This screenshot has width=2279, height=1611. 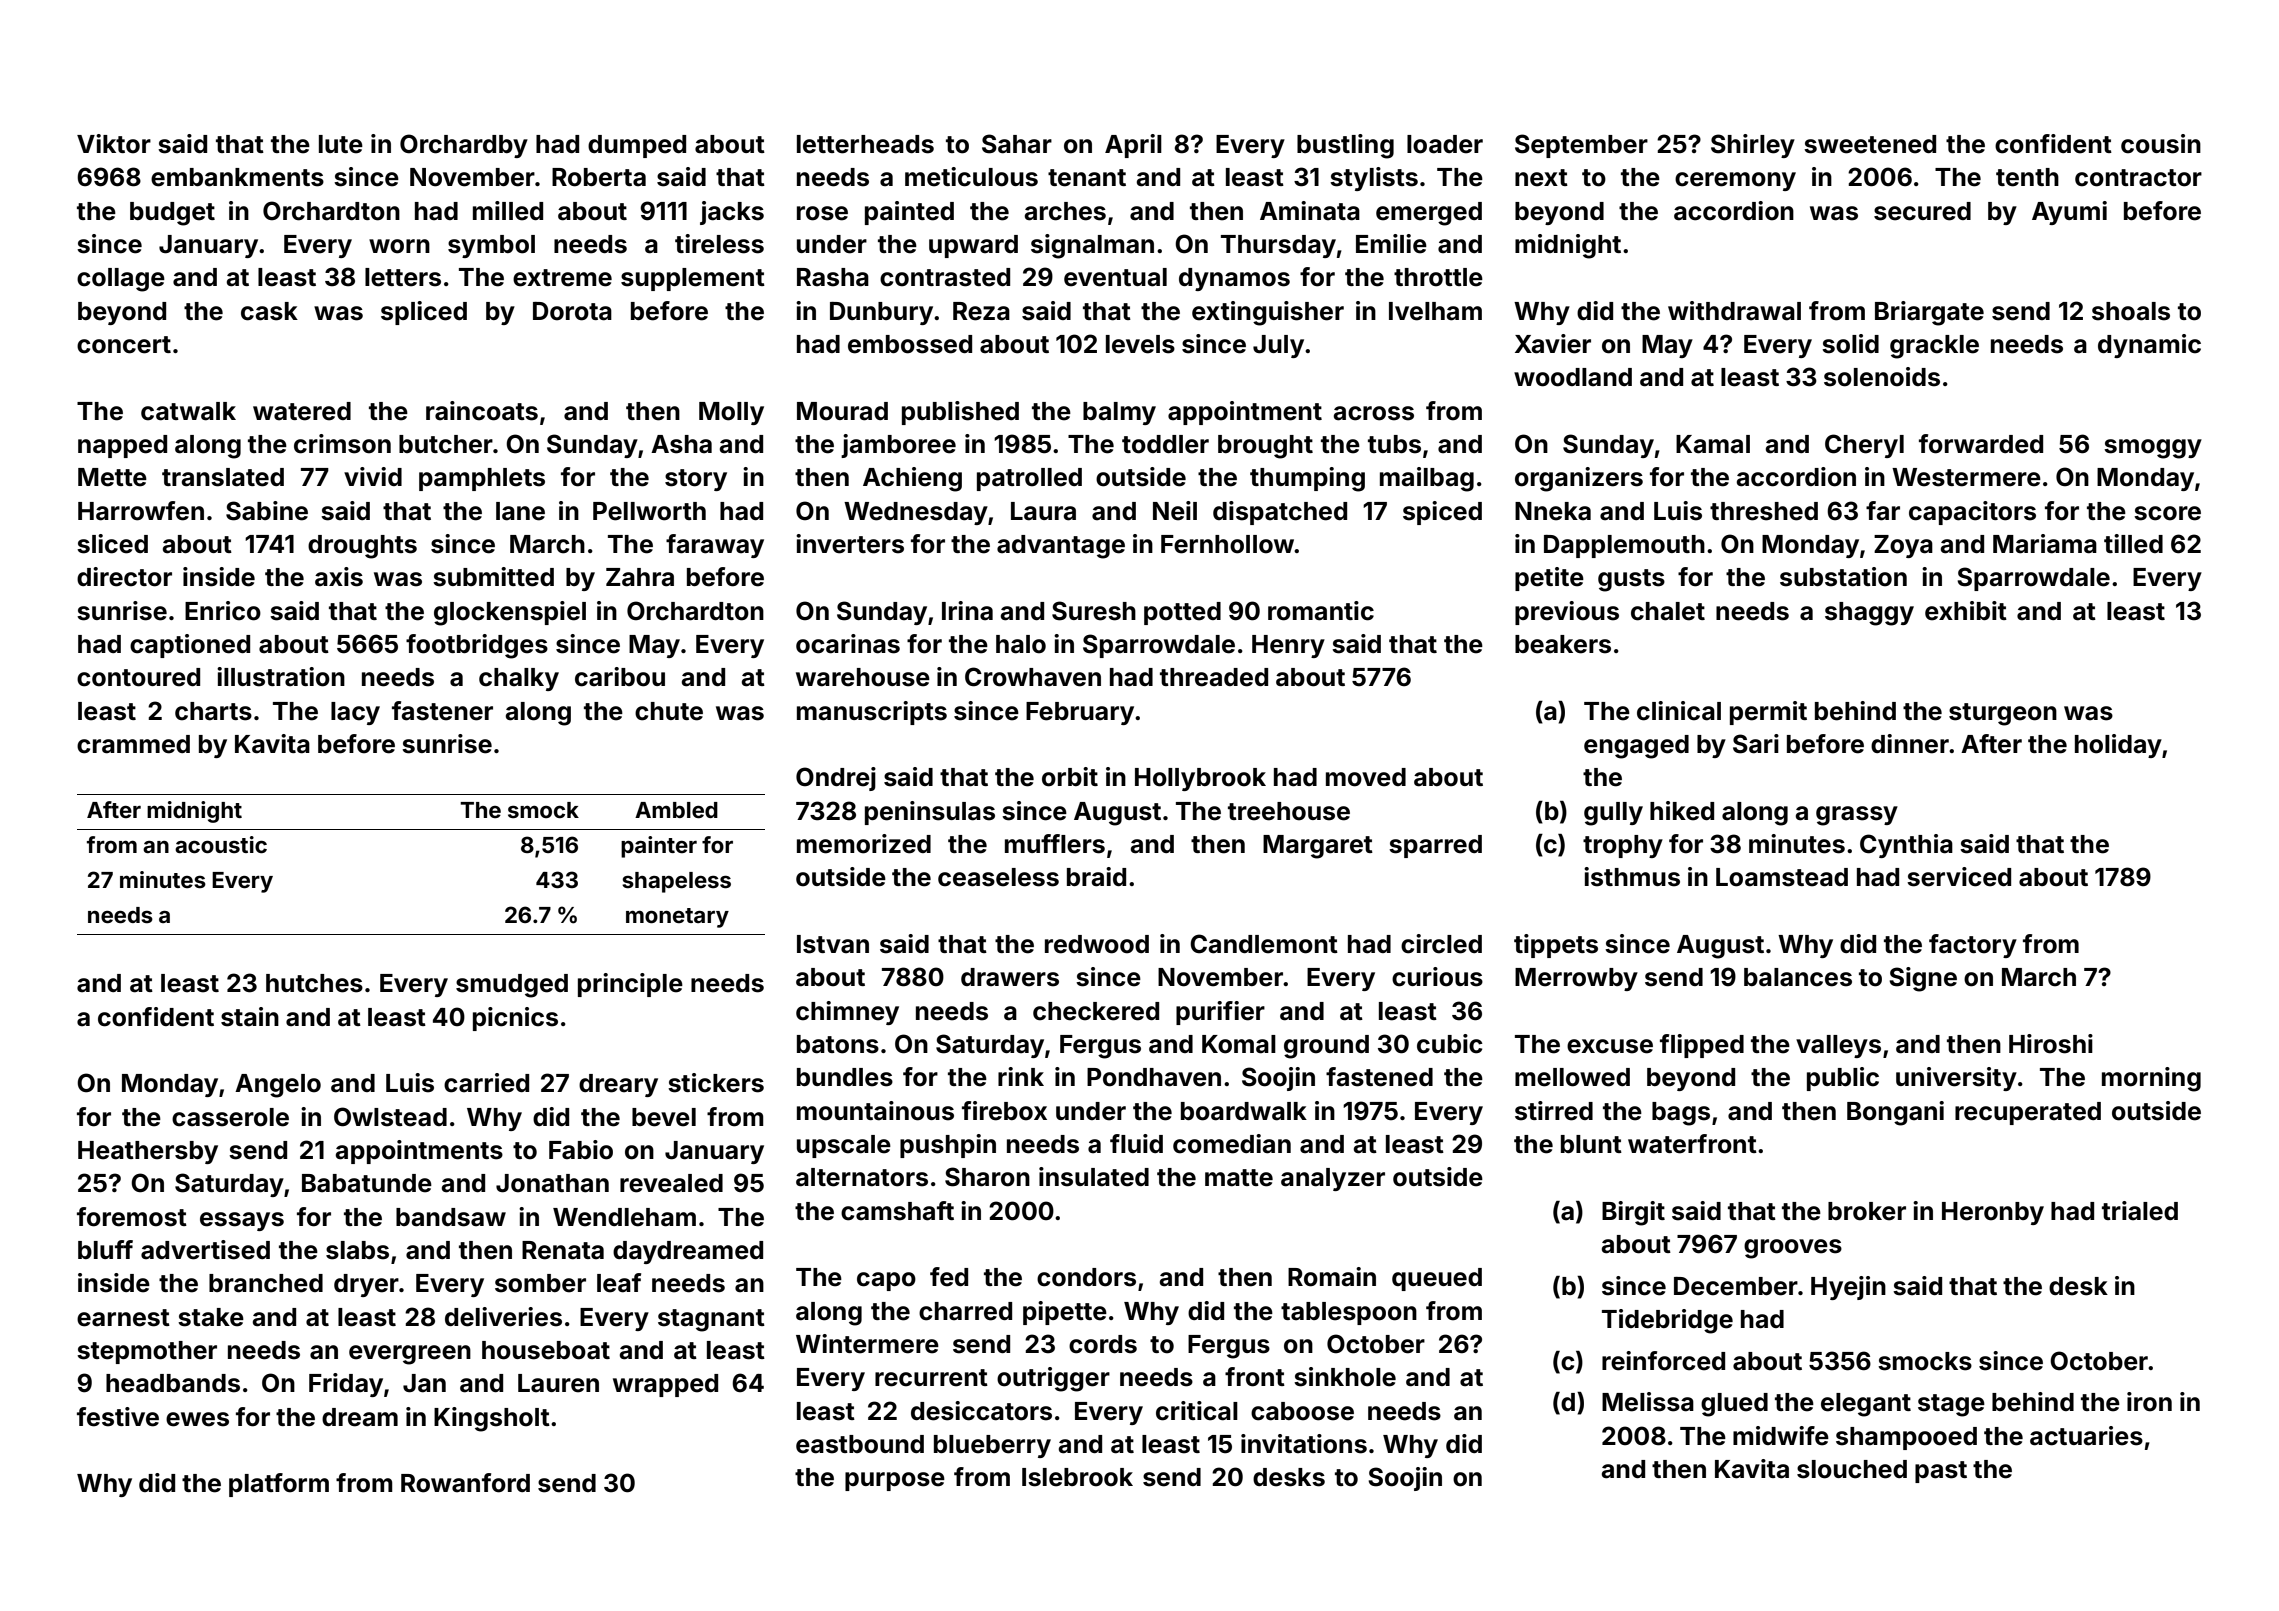 What do you see at coordinates (2151, 1079) in the screenshot?
I see `morning` at bounding box center [2151, 1079].
